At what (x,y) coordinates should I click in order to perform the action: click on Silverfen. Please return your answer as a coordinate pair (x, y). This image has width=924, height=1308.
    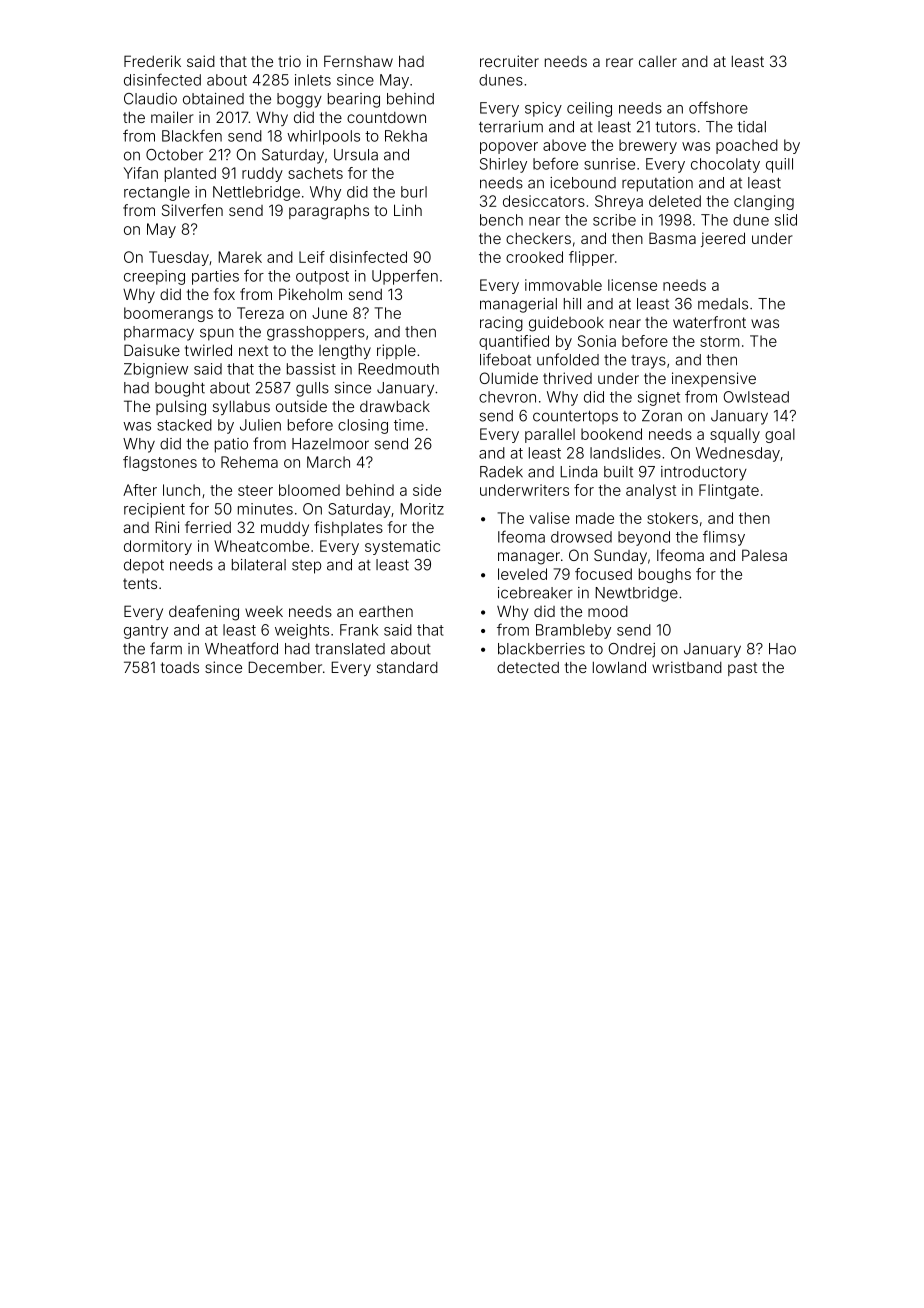
    Looking at the image, I should click on (192, 210).
